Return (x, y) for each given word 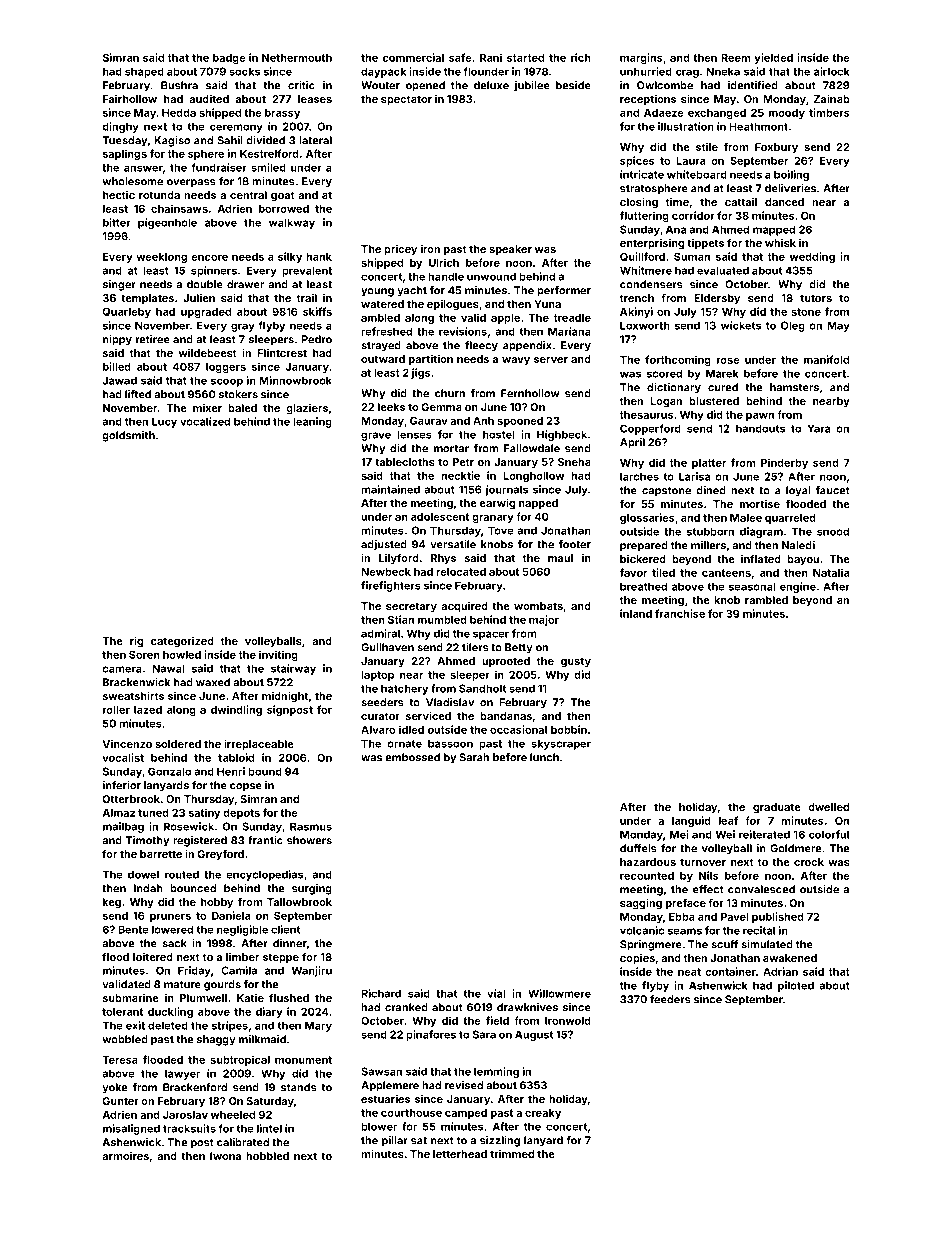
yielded (773, 58)
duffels (638, 848)
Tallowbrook (299, 902)
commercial (413, 57)
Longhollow (533, 477)
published (778, 917)
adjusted (384, 545)
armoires (125, 1155)
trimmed (512, 1153)
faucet (833, 490)
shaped (144, 72)
